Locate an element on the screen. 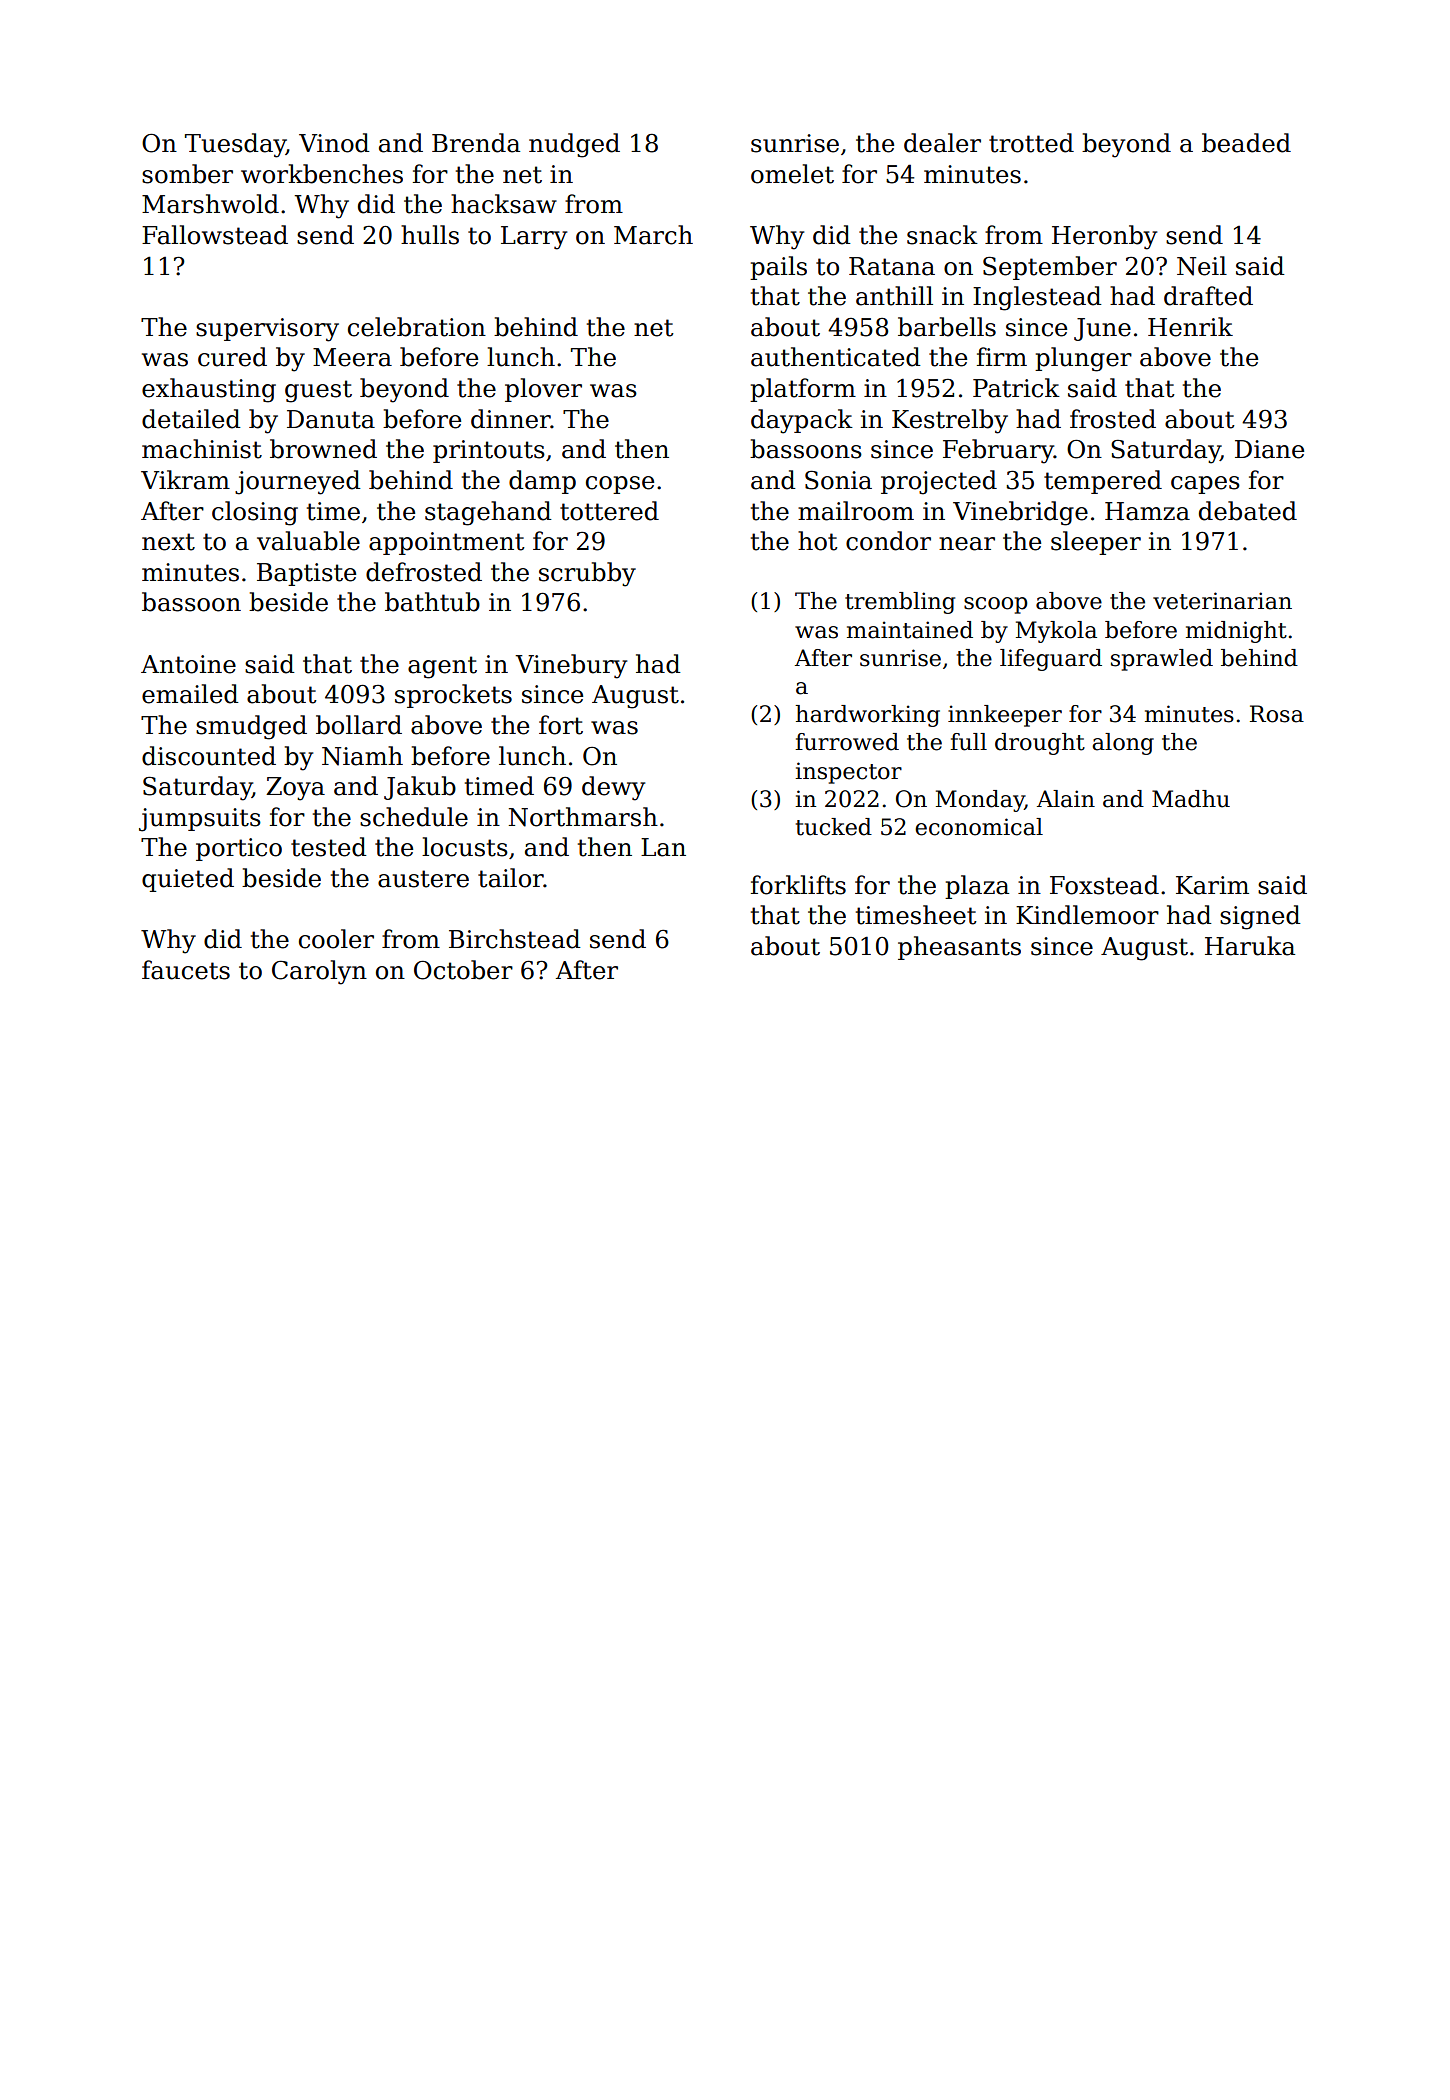 The height and width of the screenshot is (2100, 1450). drafted is located at coordinates (1208, 296).
